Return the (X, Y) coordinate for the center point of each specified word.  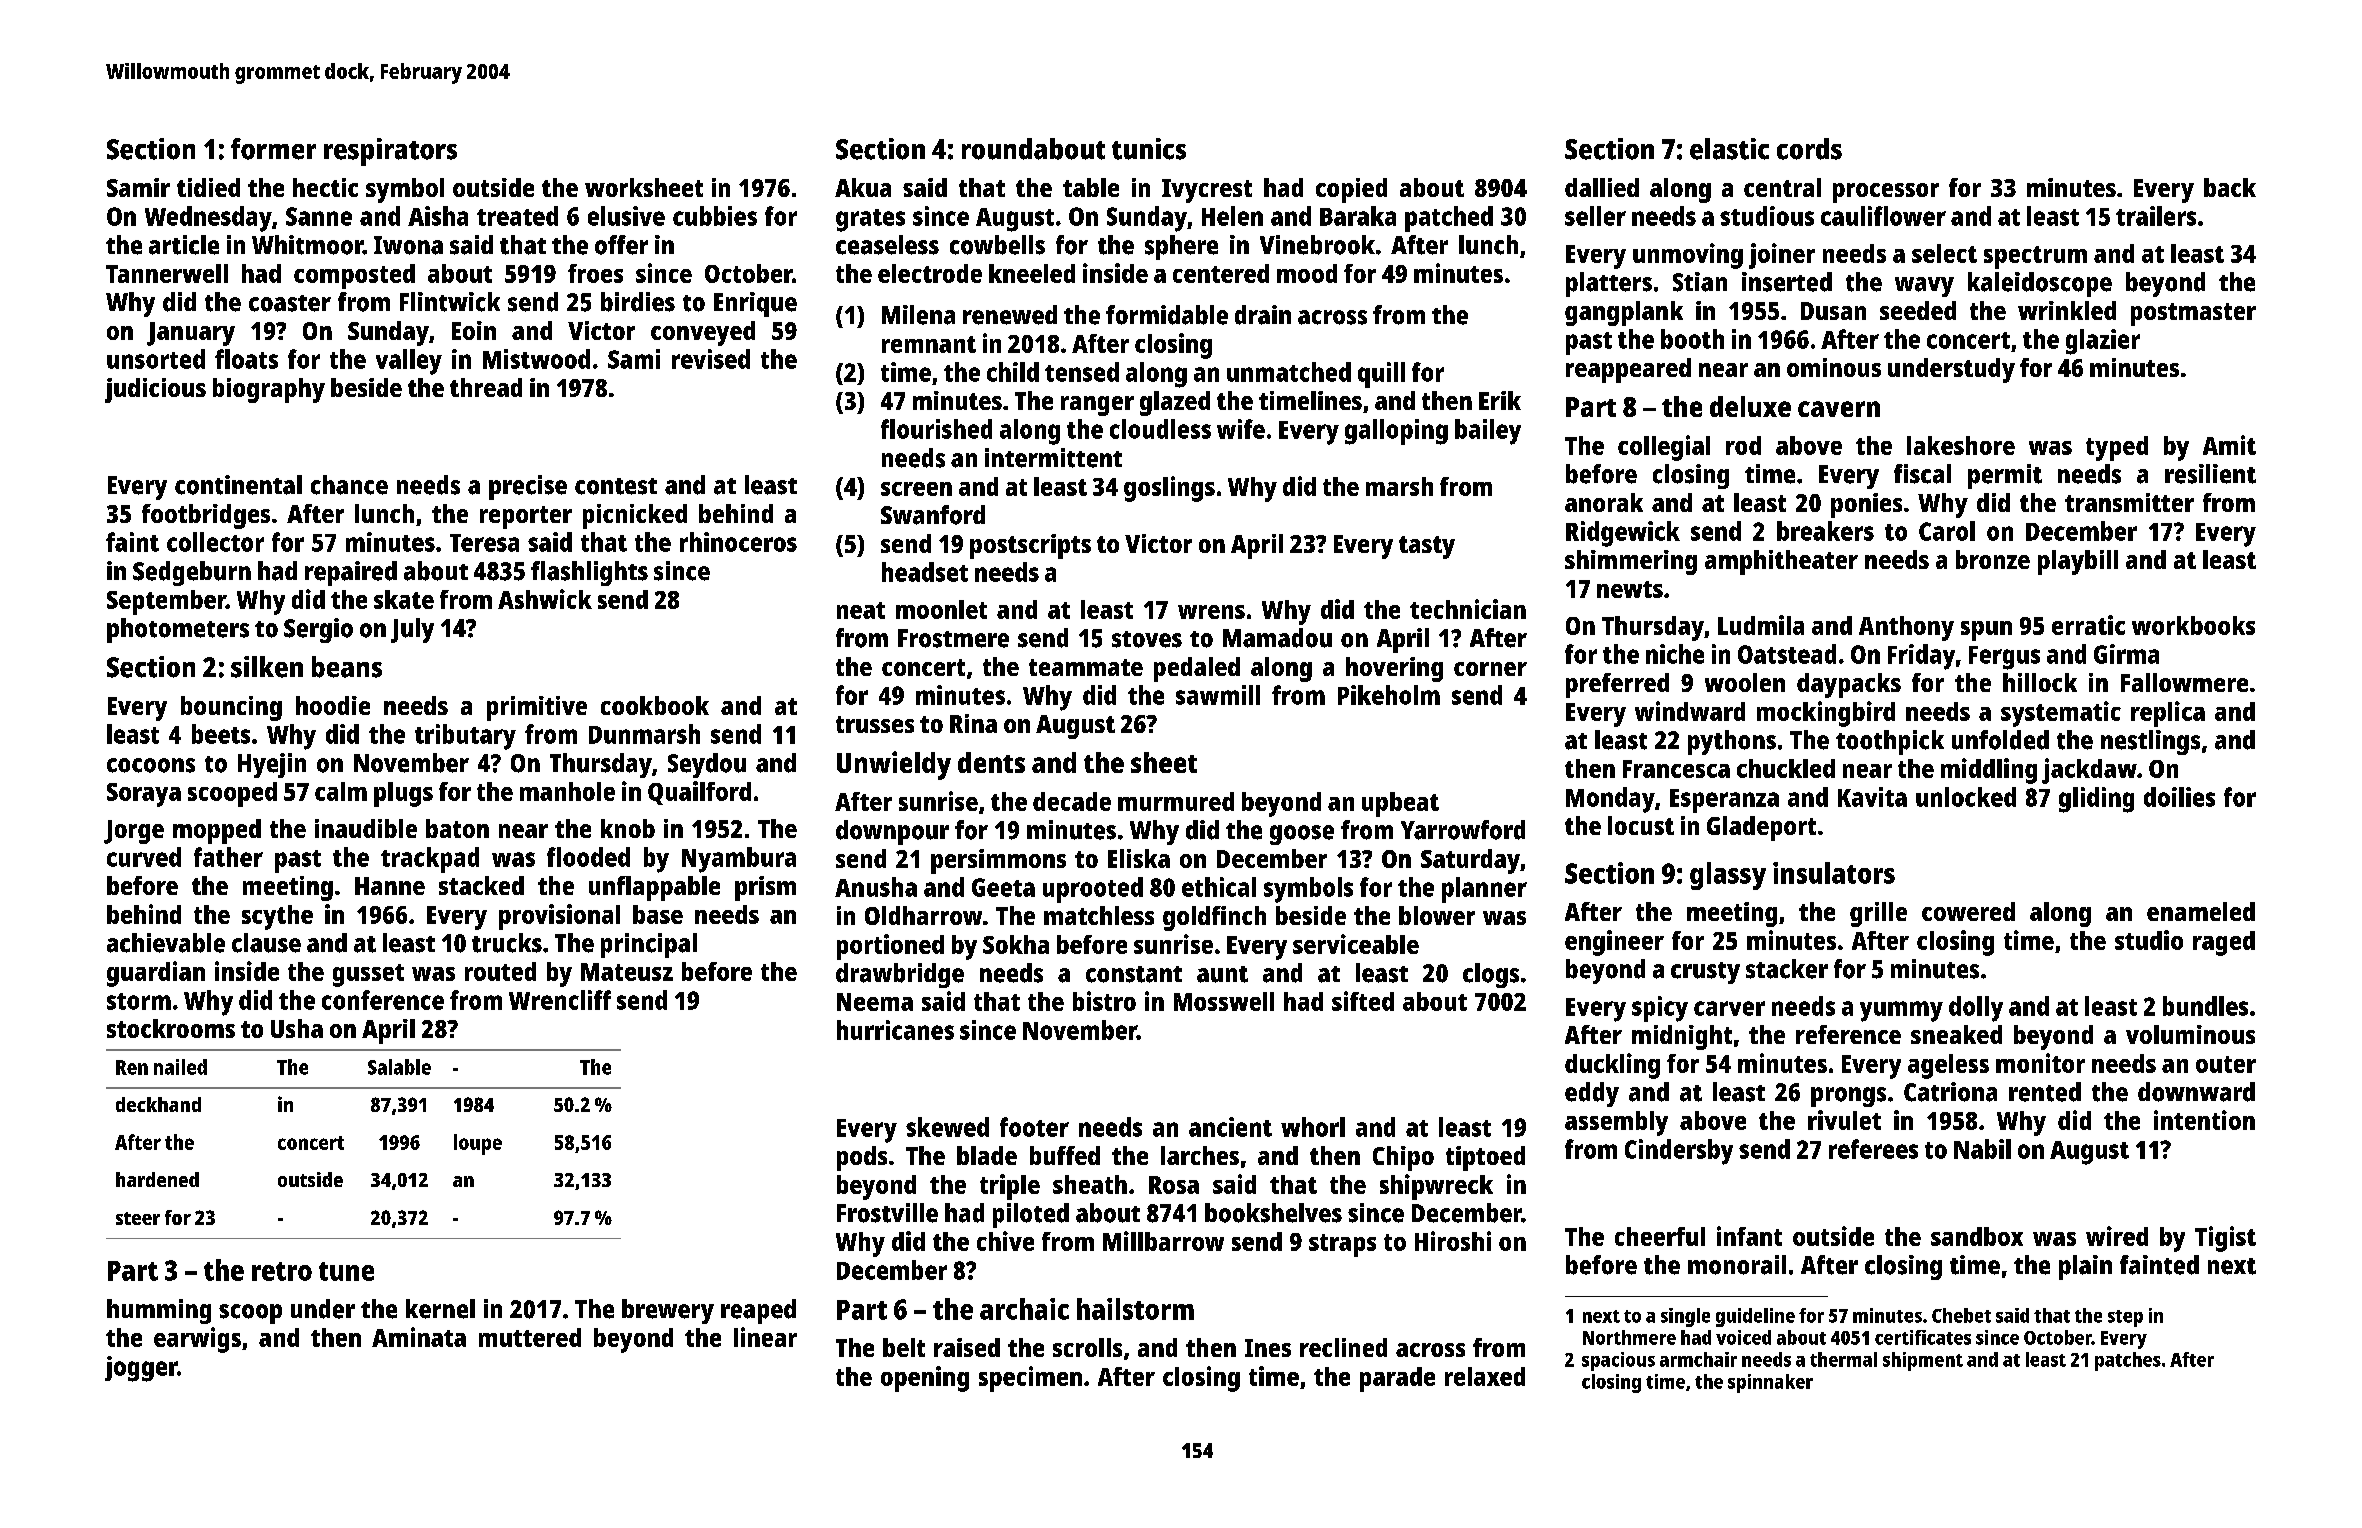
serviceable (1356, 944)
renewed (1010, 315)
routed (500, 971)
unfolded (2000, 740)
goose (1302, 835)
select (1944, 253)
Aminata (419, 1337)
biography (269, 390)
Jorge (134, 832)
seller (1595, 216)
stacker (1787, 969)
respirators (390, 152)
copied (1351, 190)
